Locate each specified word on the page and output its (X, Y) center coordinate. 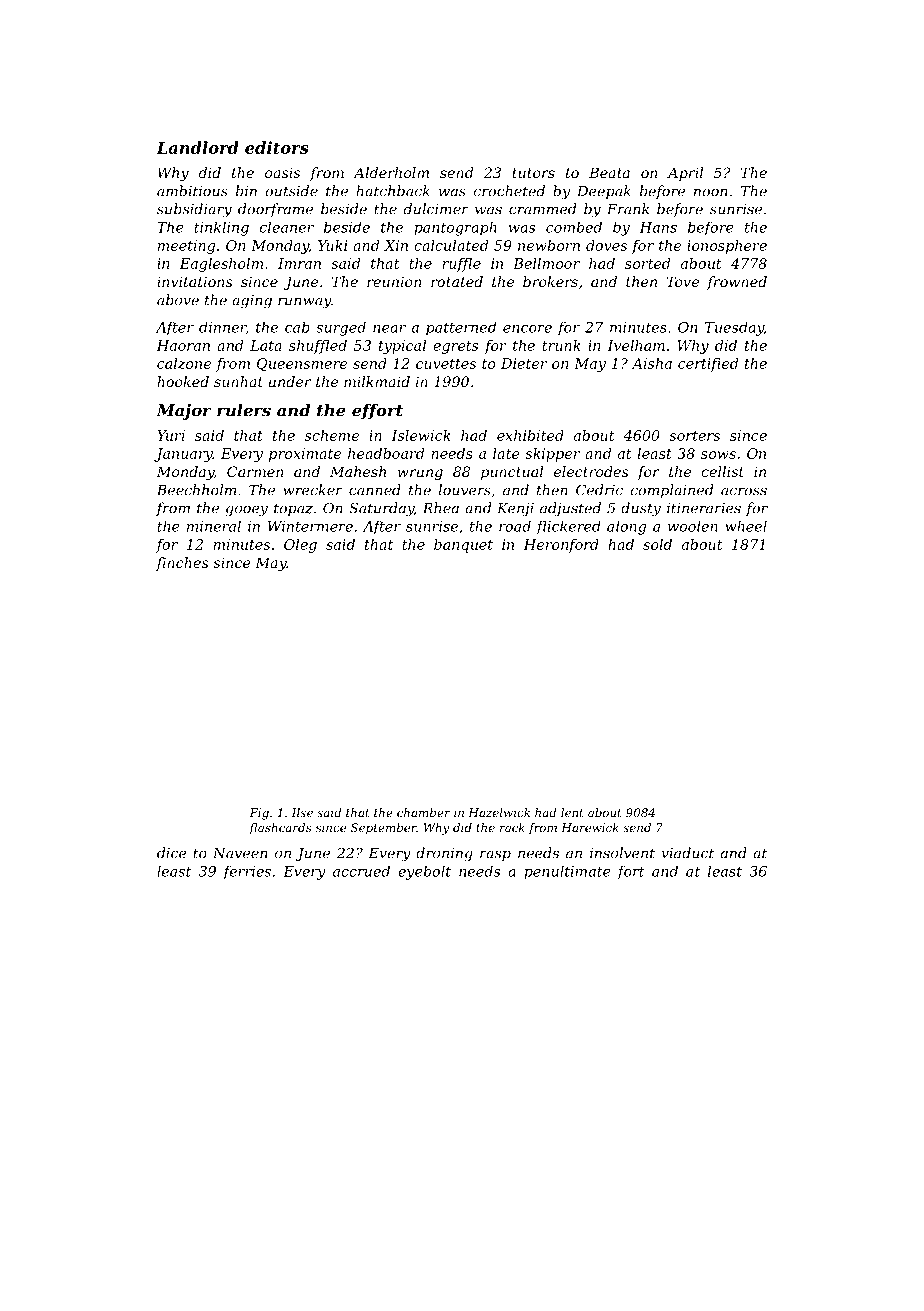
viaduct (688, 853)
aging (252, 302)
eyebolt (424, 873)
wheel (746, 526)
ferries (247, 873)
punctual (512, 473)
